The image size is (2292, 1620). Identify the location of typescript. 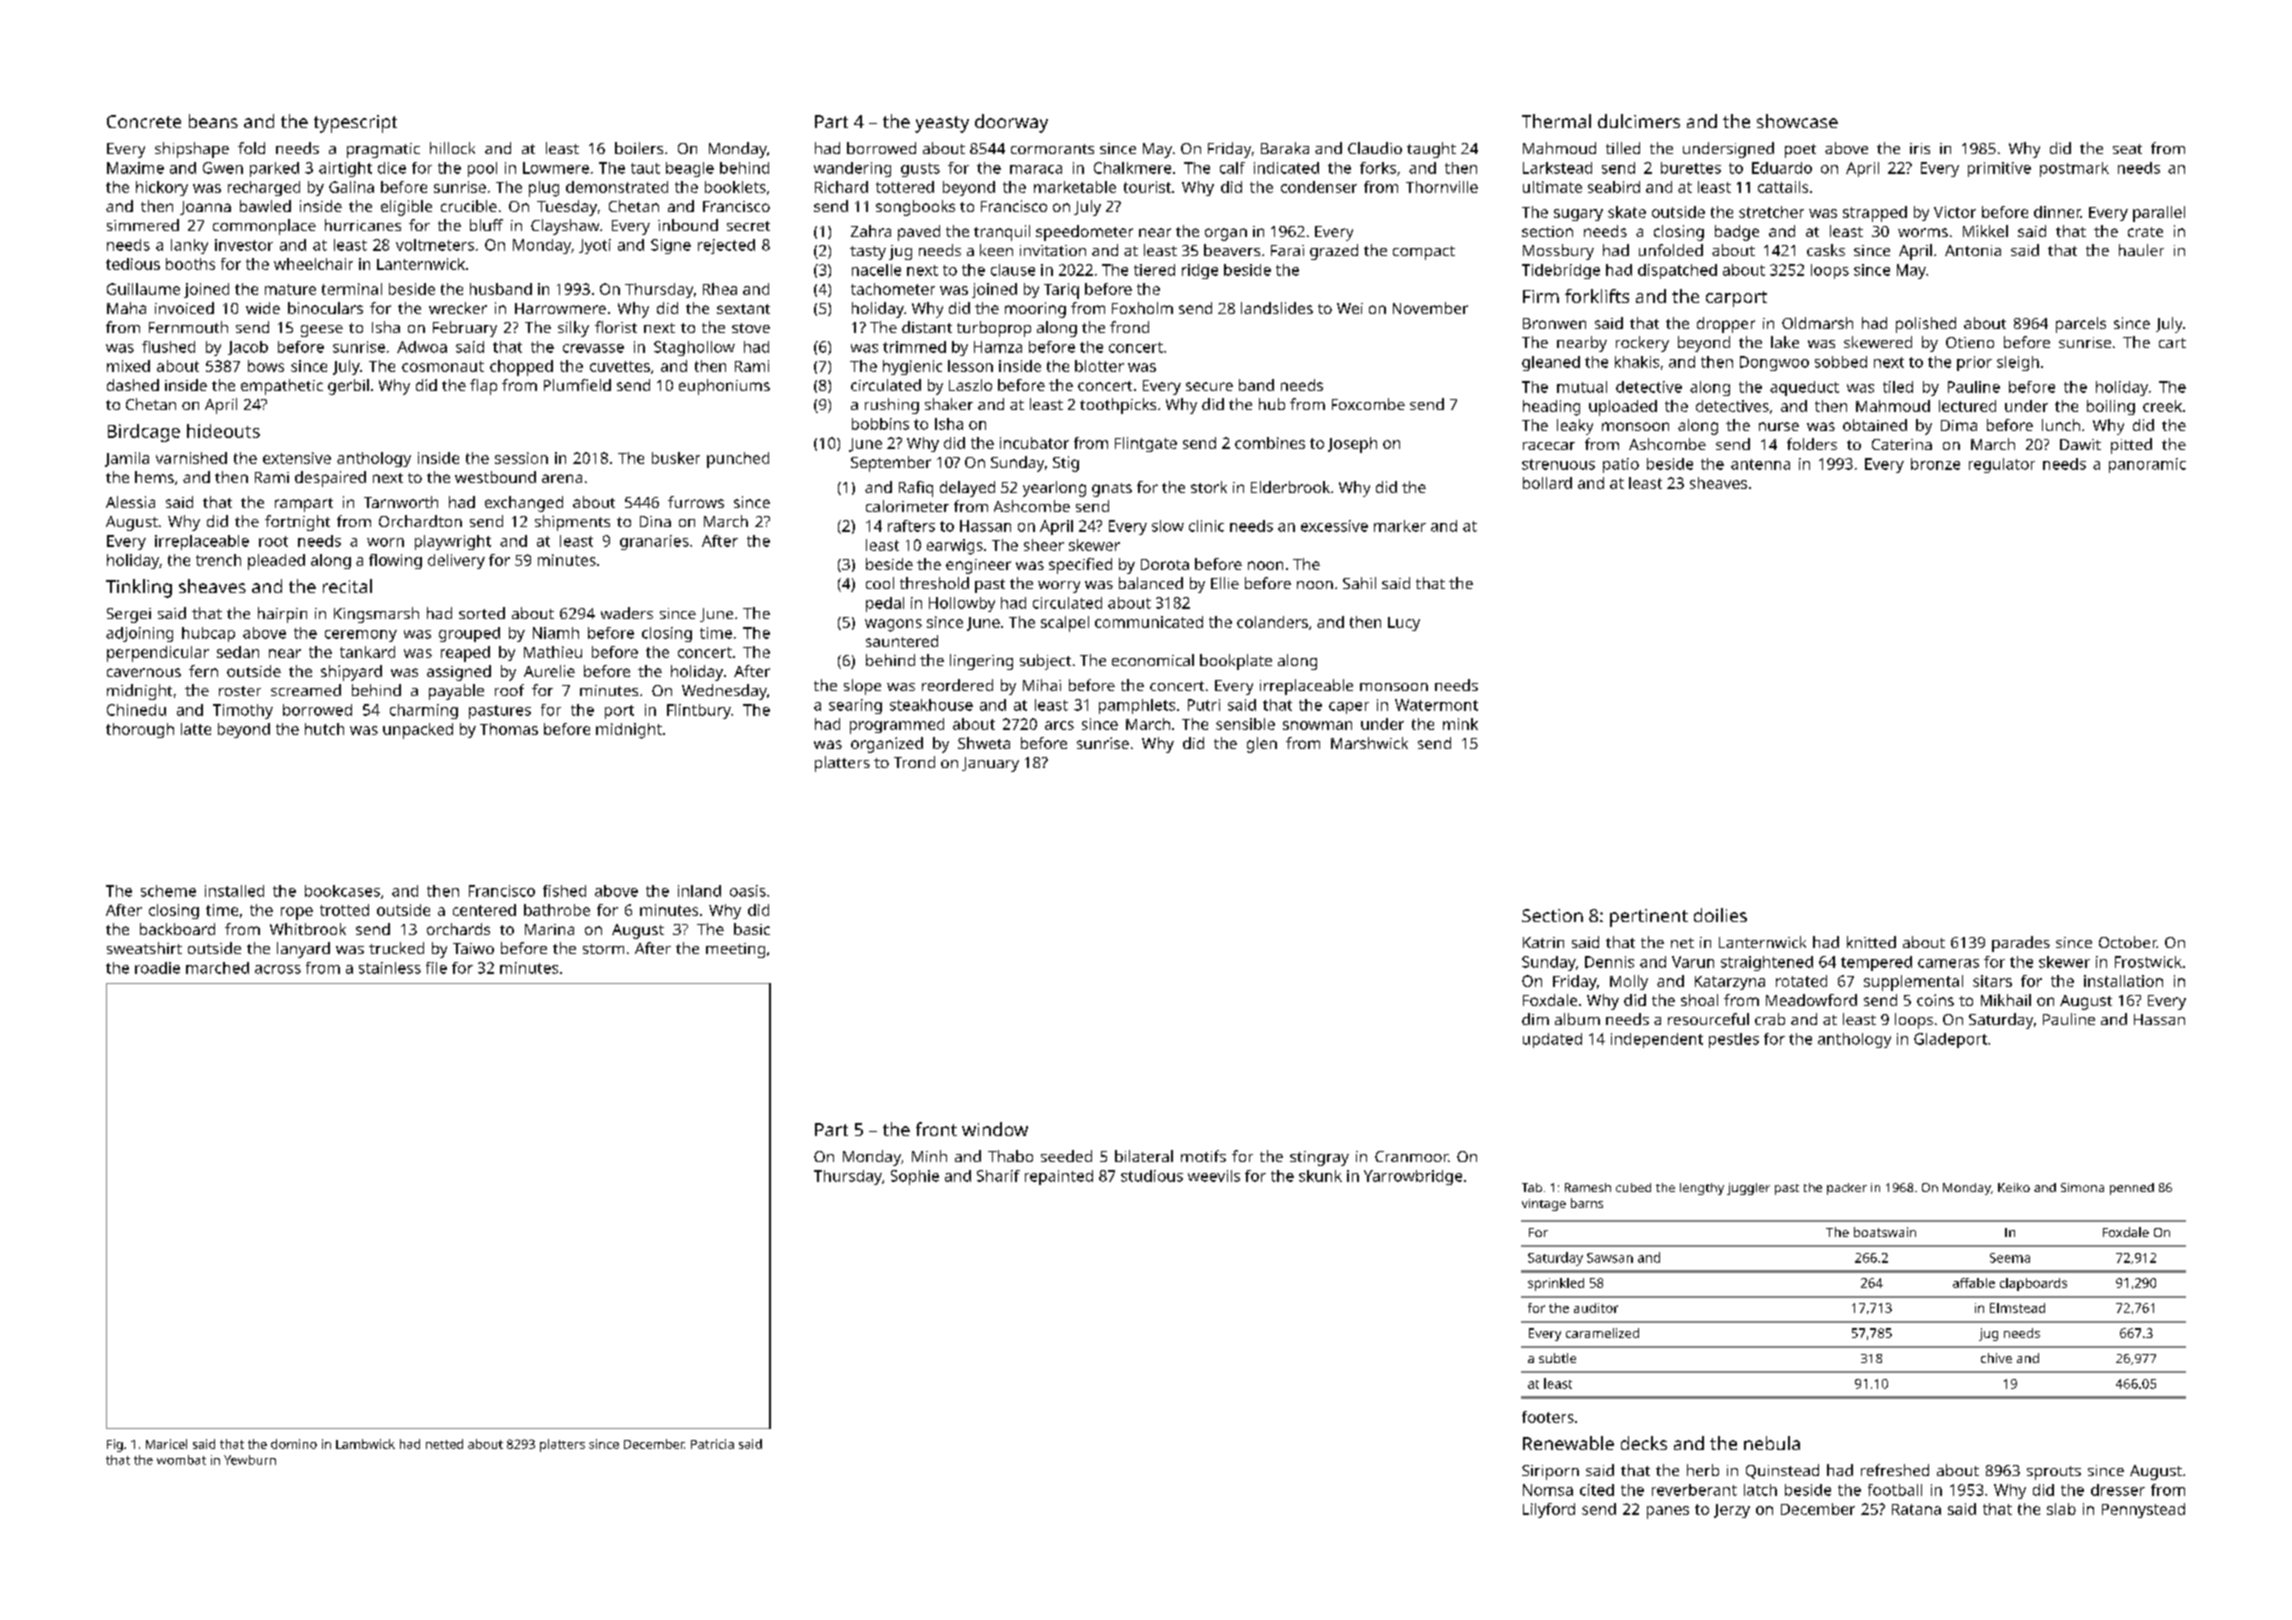
(355, 124).
